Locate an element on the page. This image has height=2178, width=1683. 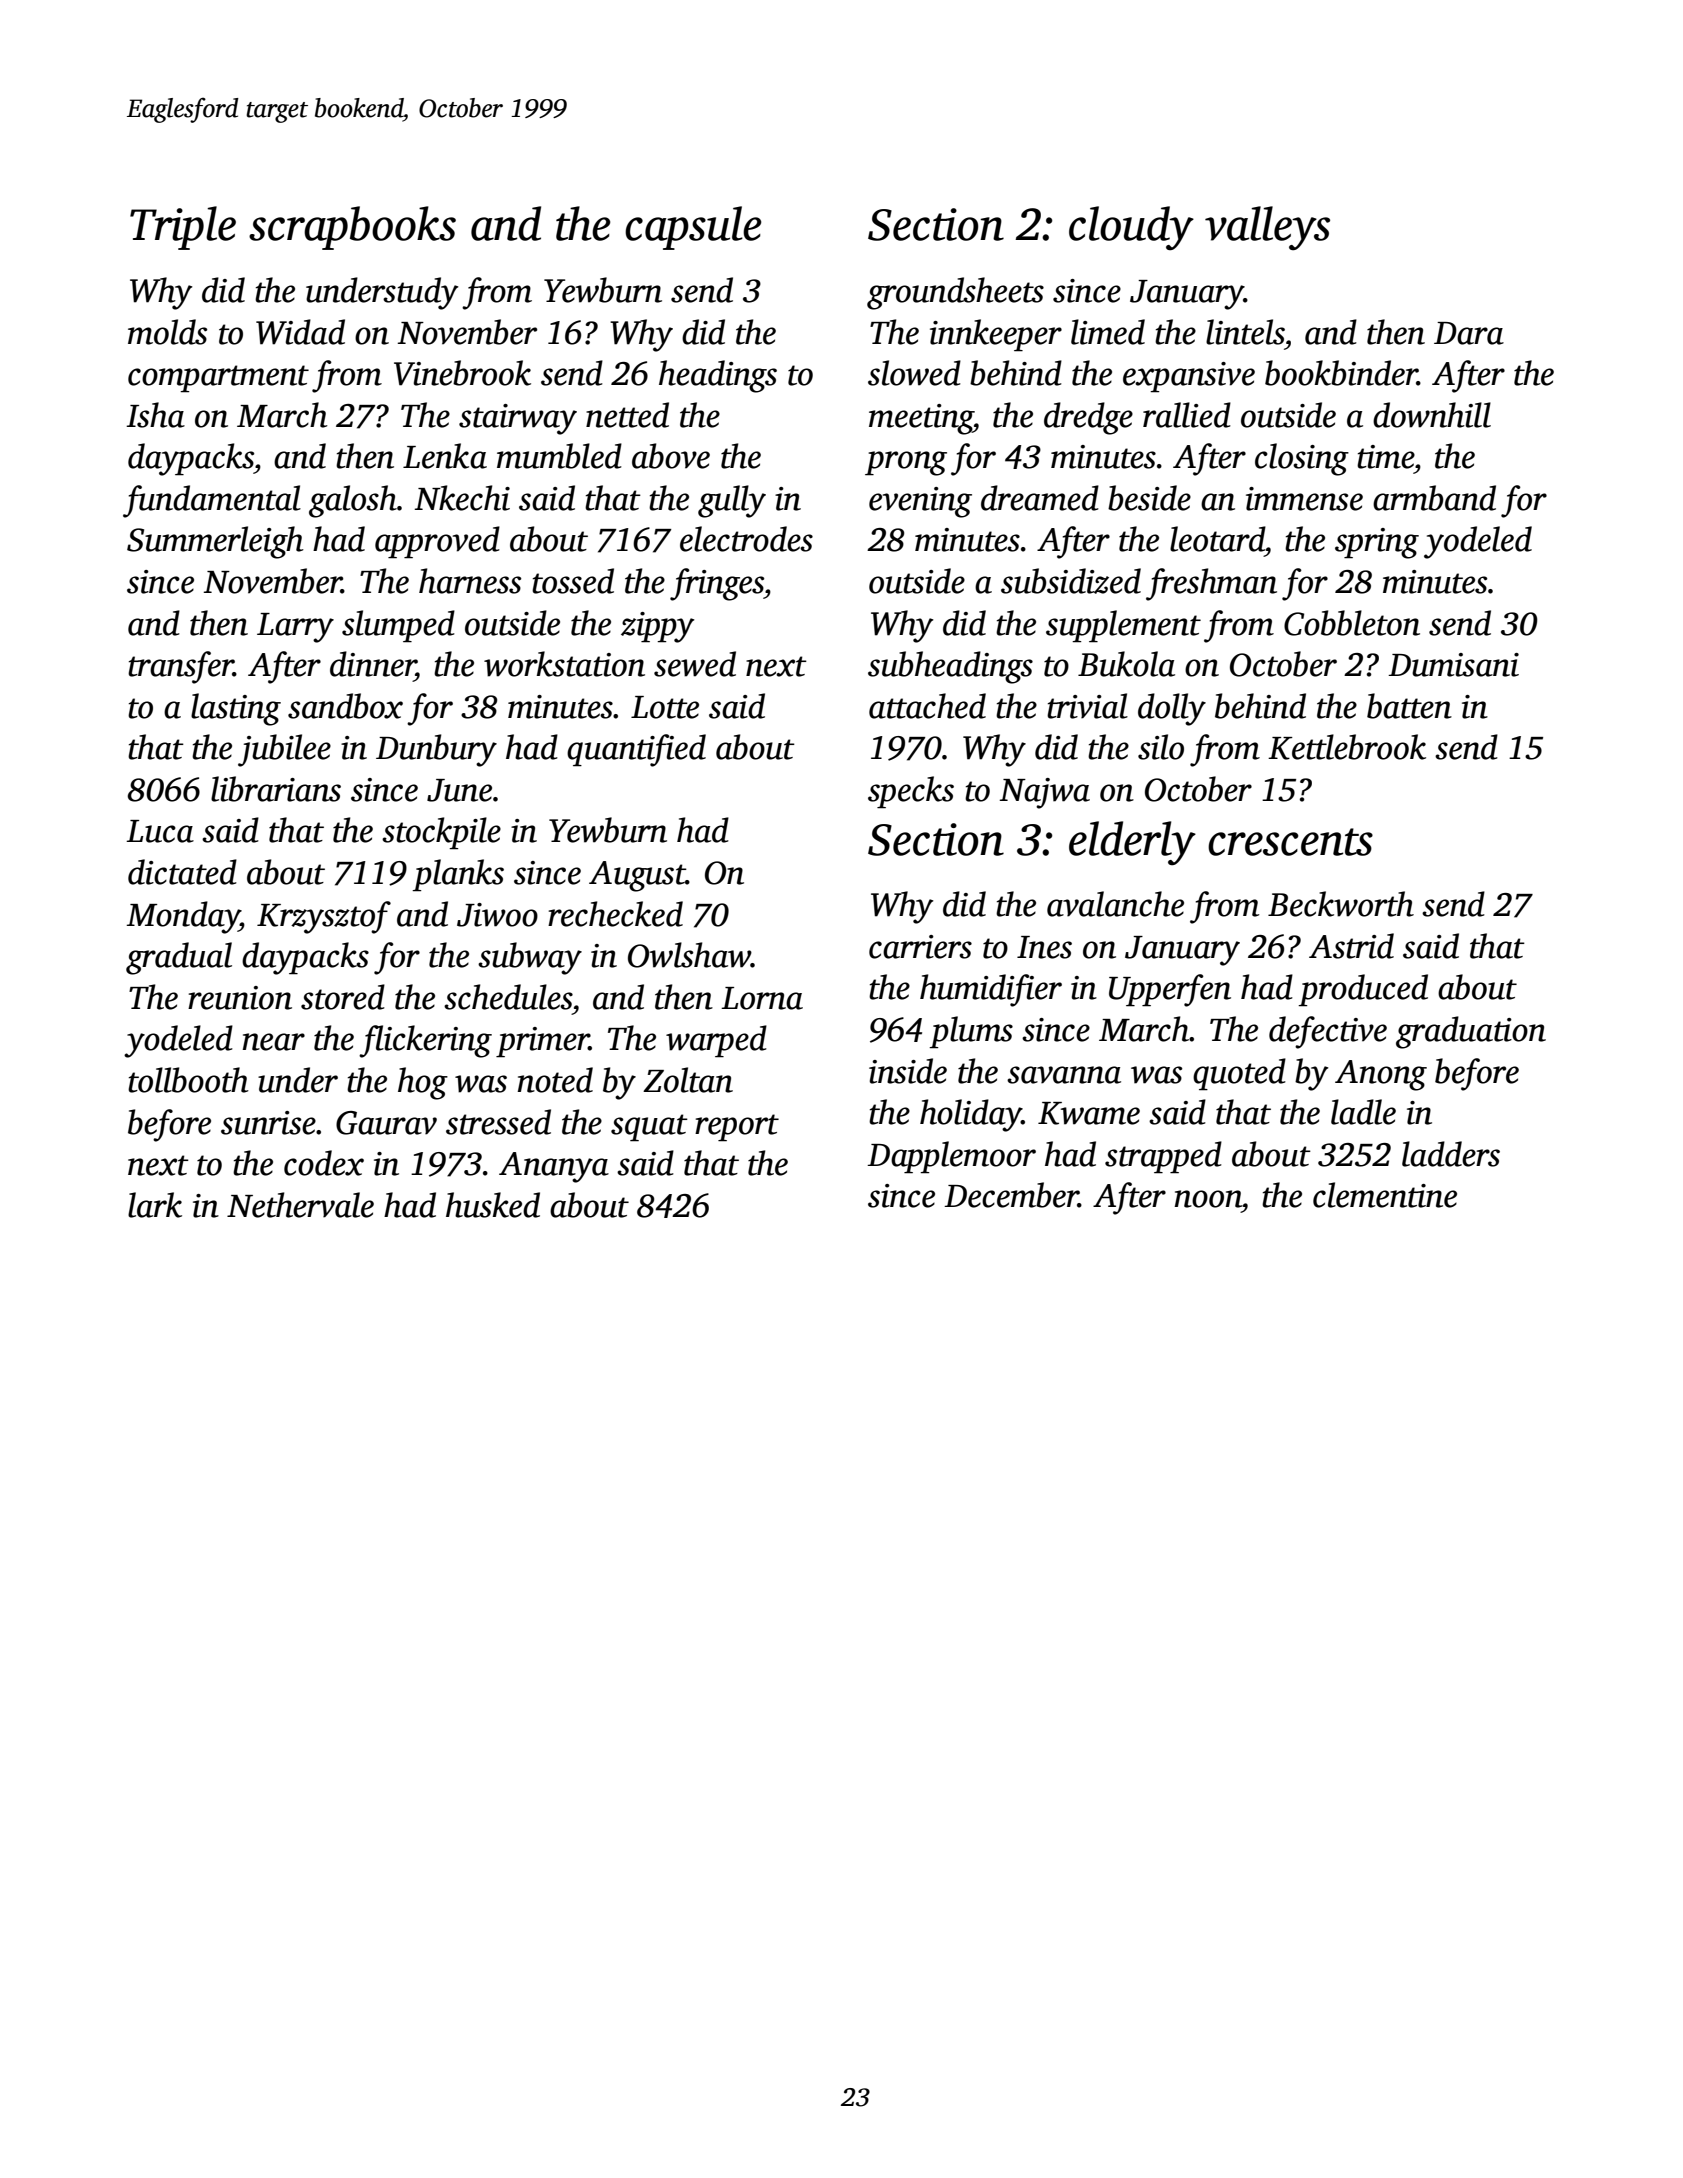
capsule is located at coordinates (693, 228).
